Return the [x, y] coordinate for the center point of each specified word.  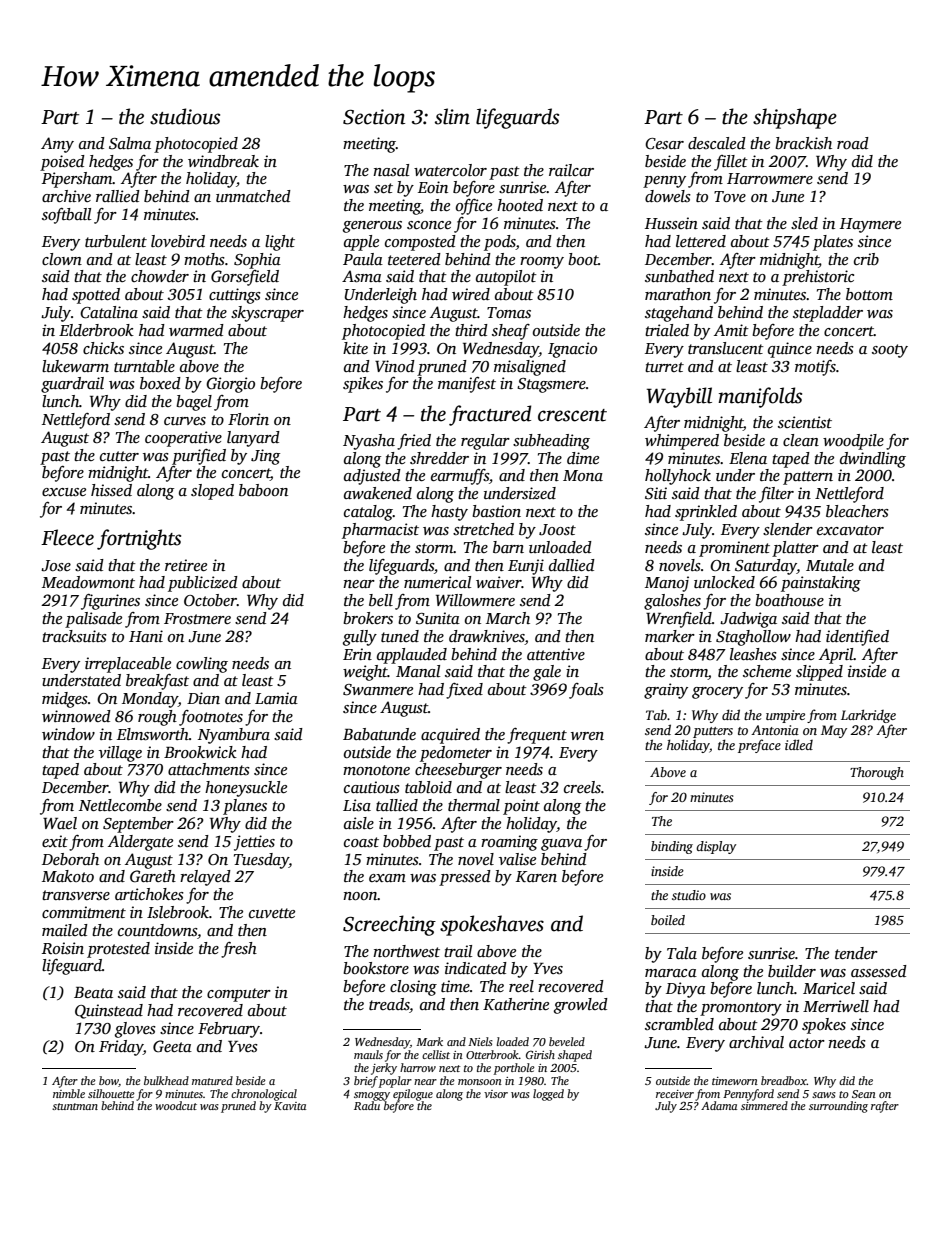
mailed [65, 930]
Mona [583, 475]
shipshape [795, 118]
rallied [118, 196]
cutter [119, 456]
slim [452, 116]
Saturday [766, 567]
